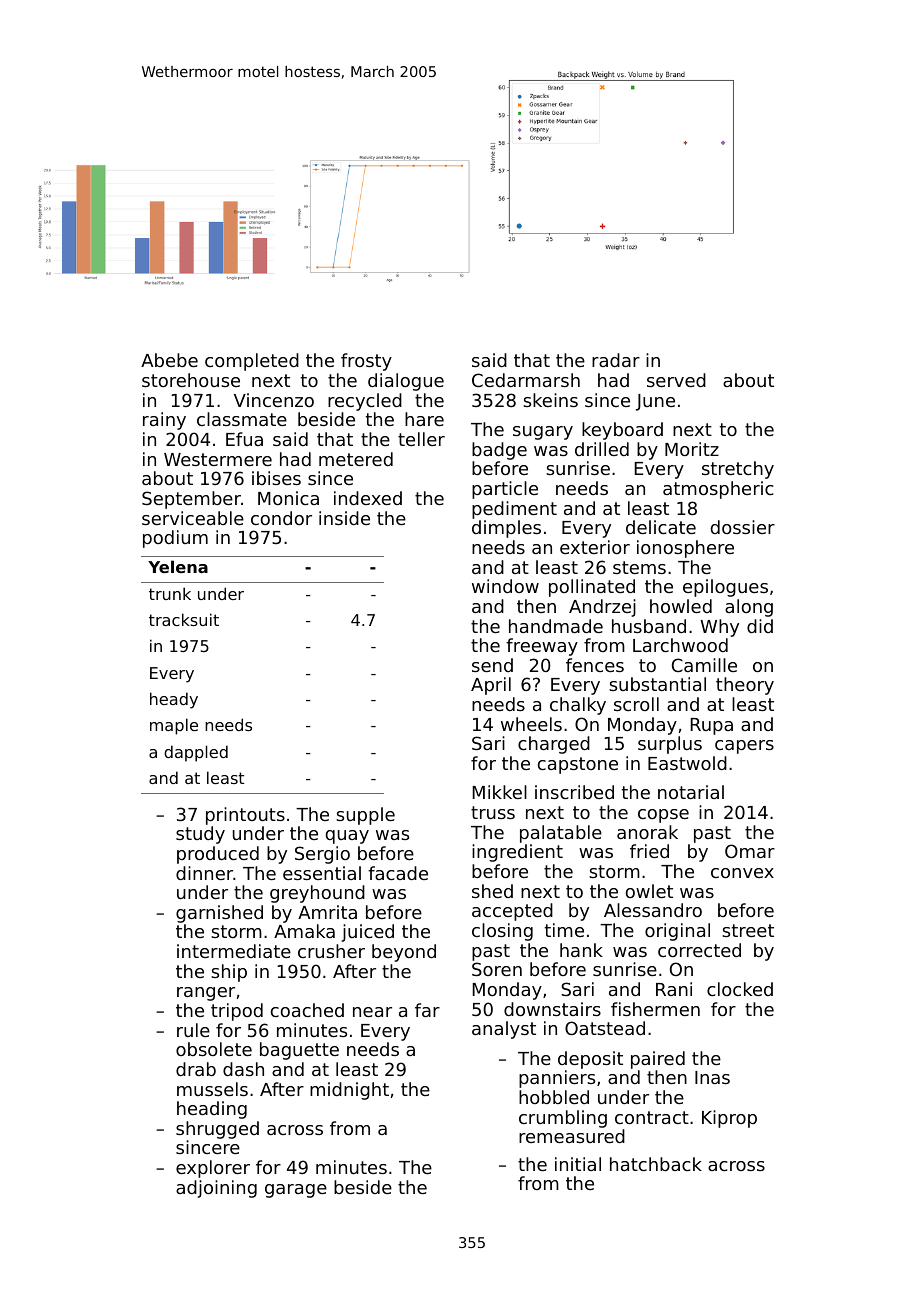  I want to click on pollinated, so click(592, 588).
